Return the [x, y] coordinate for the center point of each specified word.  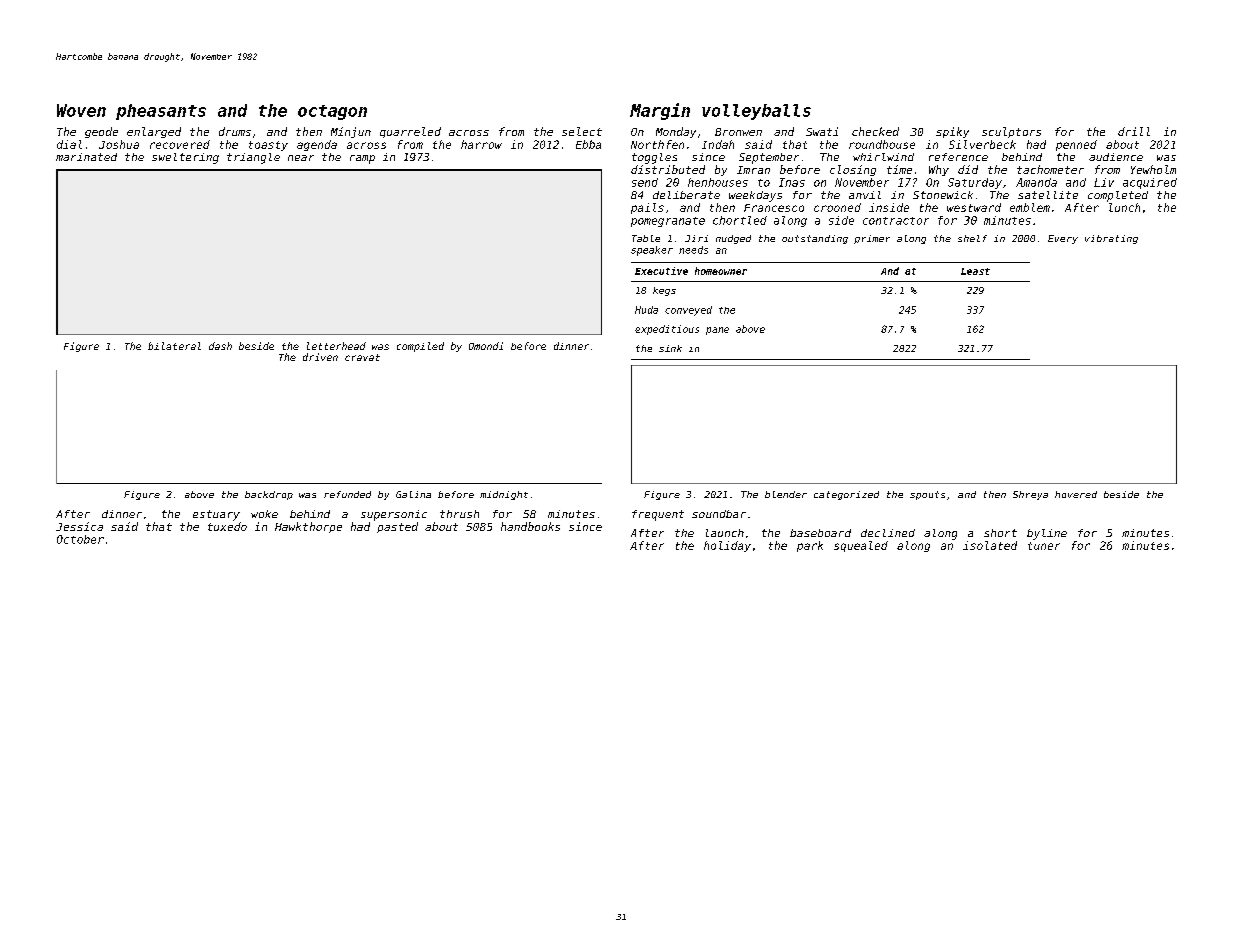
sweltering [185, 158]
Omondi [486, 346]
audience [1116, 157]
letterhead [336, 346]
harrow [481, 144]
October [80, 539]
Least [975, 271]
